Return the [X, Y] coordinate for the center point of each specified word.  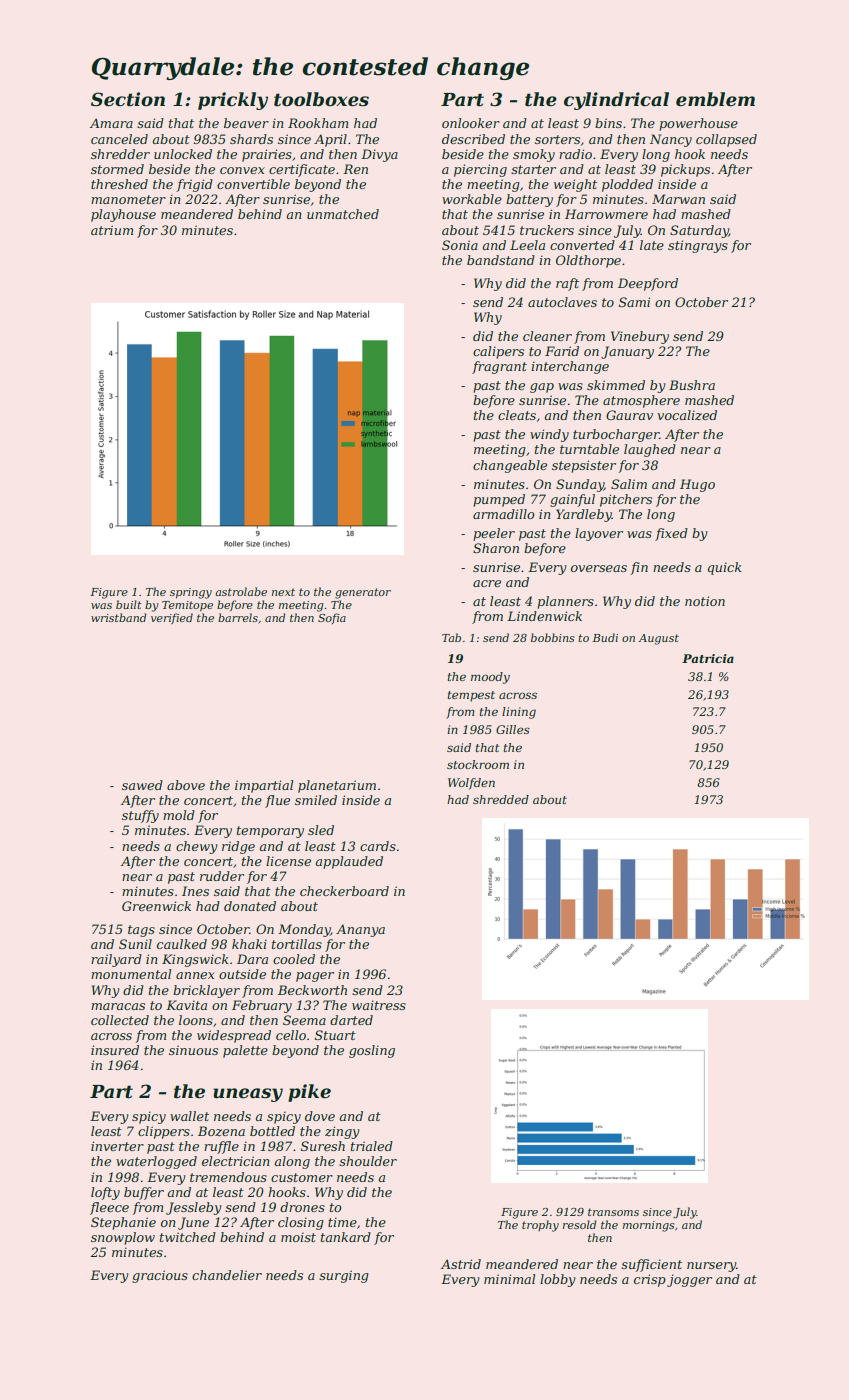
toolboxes [321, 99]
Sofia [332, 618]
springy [191, 593]
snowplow [123, 1238]
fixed [671, 534]
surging [344, 1276]
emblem [715, 99]
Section [128, 99]
